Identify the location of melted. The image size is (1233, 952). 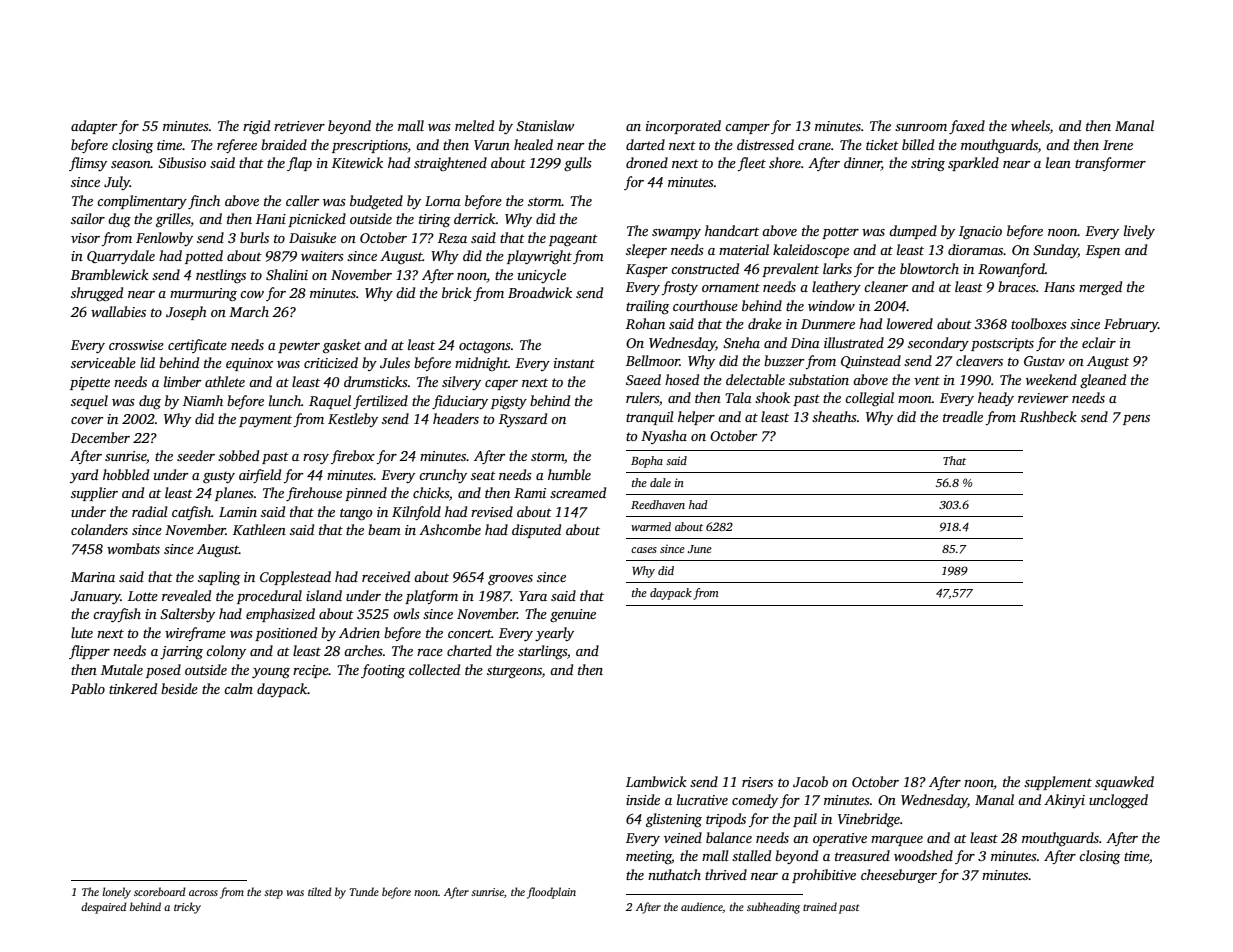
(474, 125).
